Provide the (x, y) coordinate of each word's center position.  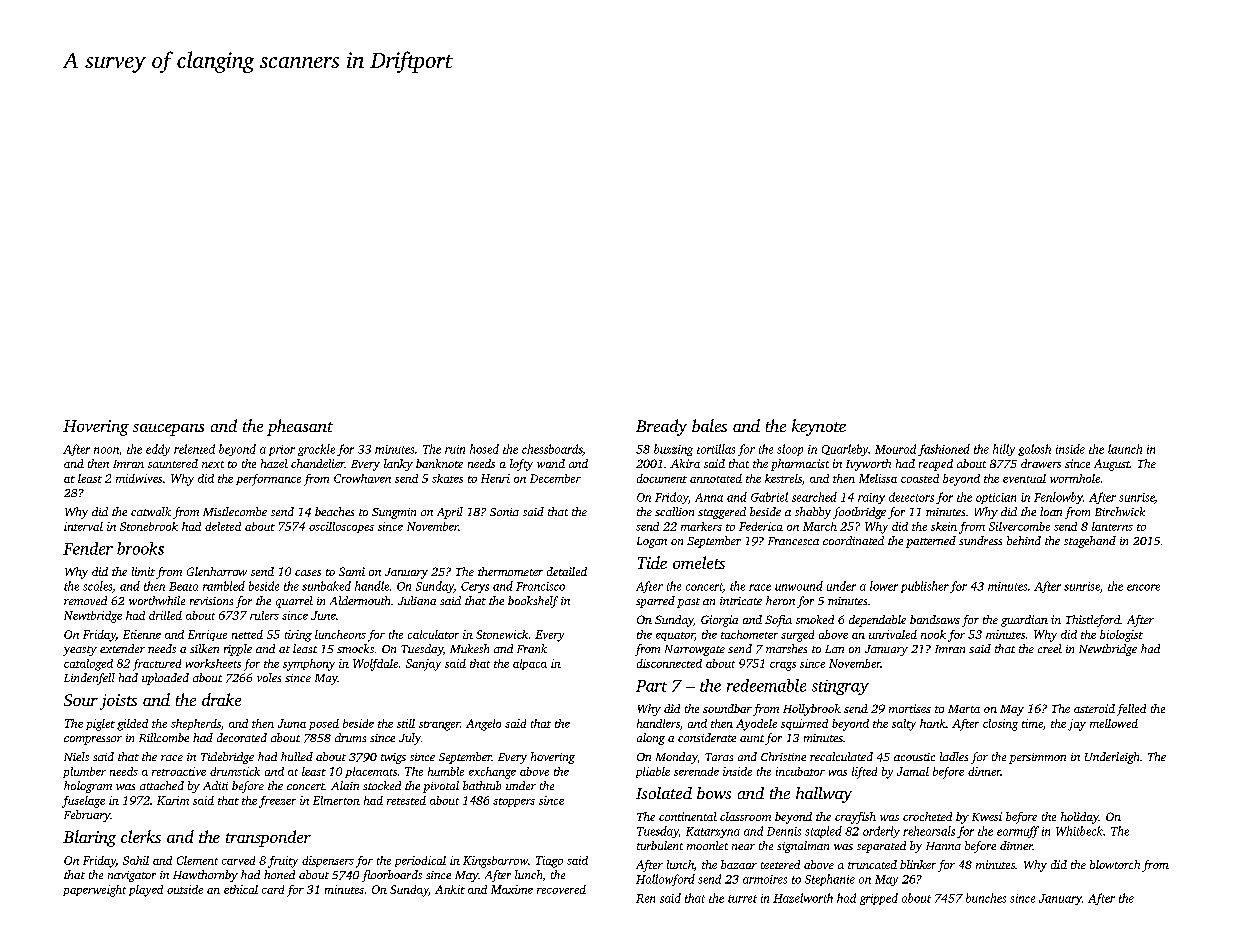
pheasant (300, 427)
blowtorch (1115, 864)
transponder (268, 838)
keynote (819, 427)
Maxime (512, 889)
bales (709, 425)
